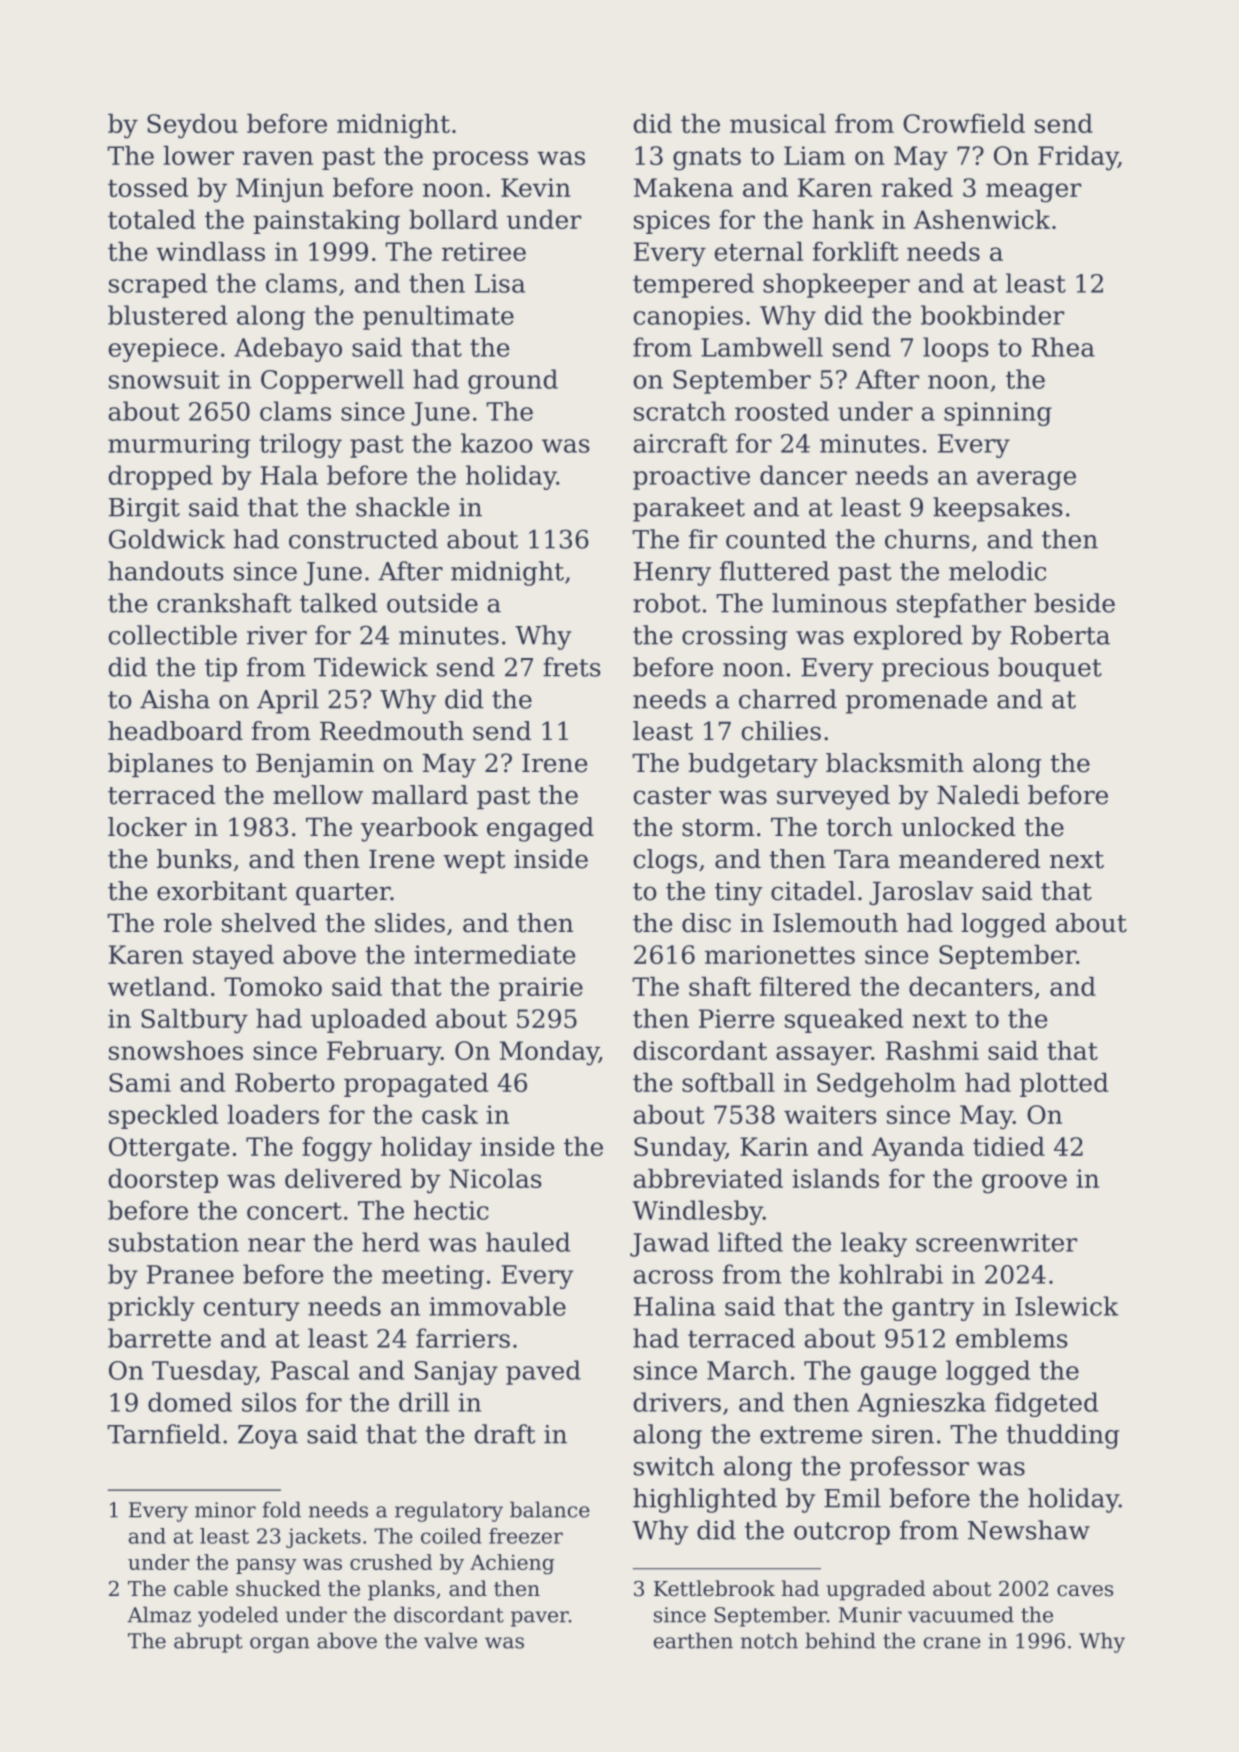  I want to click on Zoya, so click(268, 1437).
